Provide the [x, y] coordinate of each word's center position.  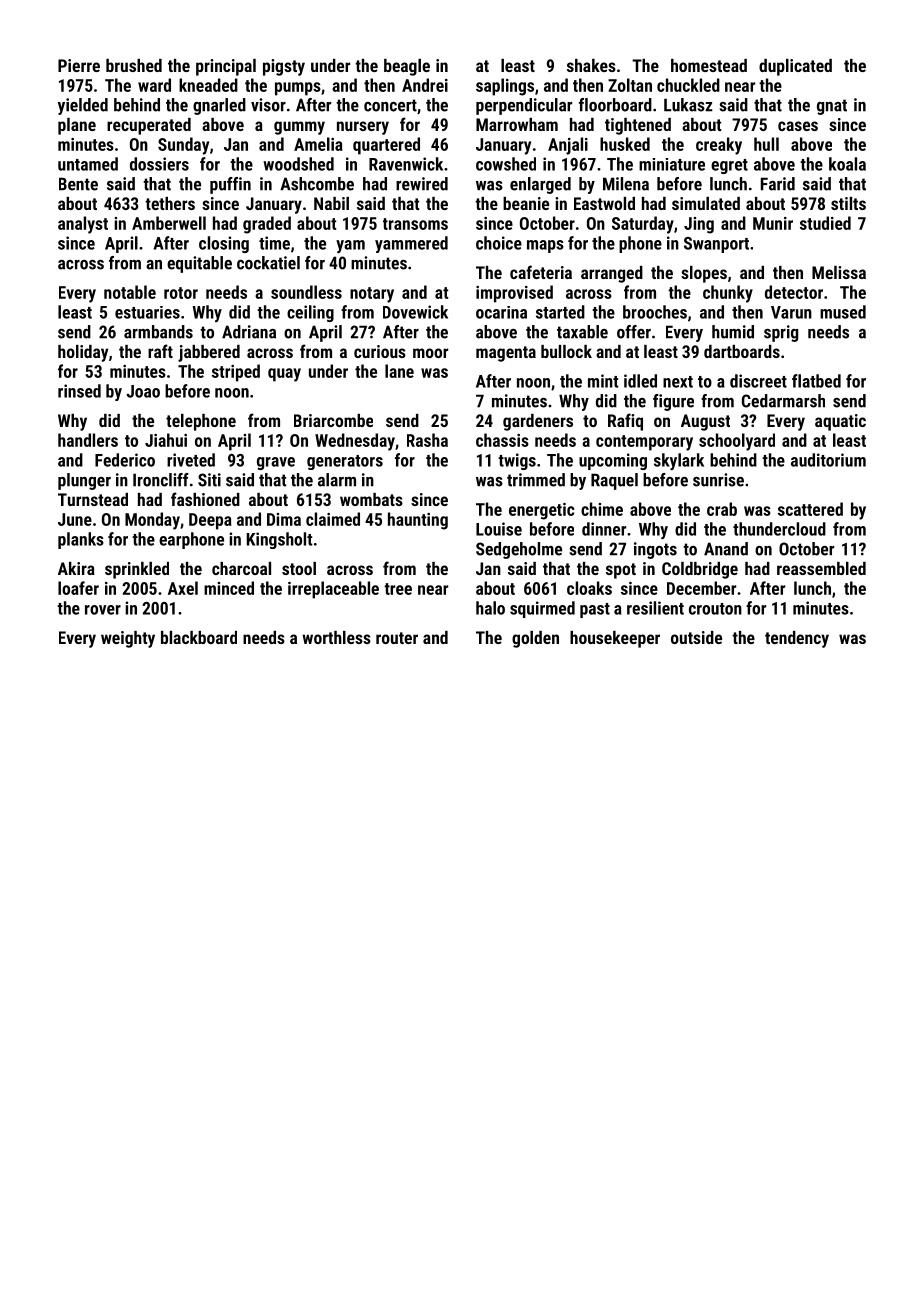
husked [625, 144]
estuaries [147, 312]
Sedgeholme [519, 550]
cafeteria [541, 272]
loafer [78, 588]
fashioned [205, 499]
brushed [134, 65]
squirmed [542, 609]
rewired [422, 184]
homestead [709, 65]
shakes [591, 65]
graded [267, 225]
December [701, 588]
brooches [655, 312]
